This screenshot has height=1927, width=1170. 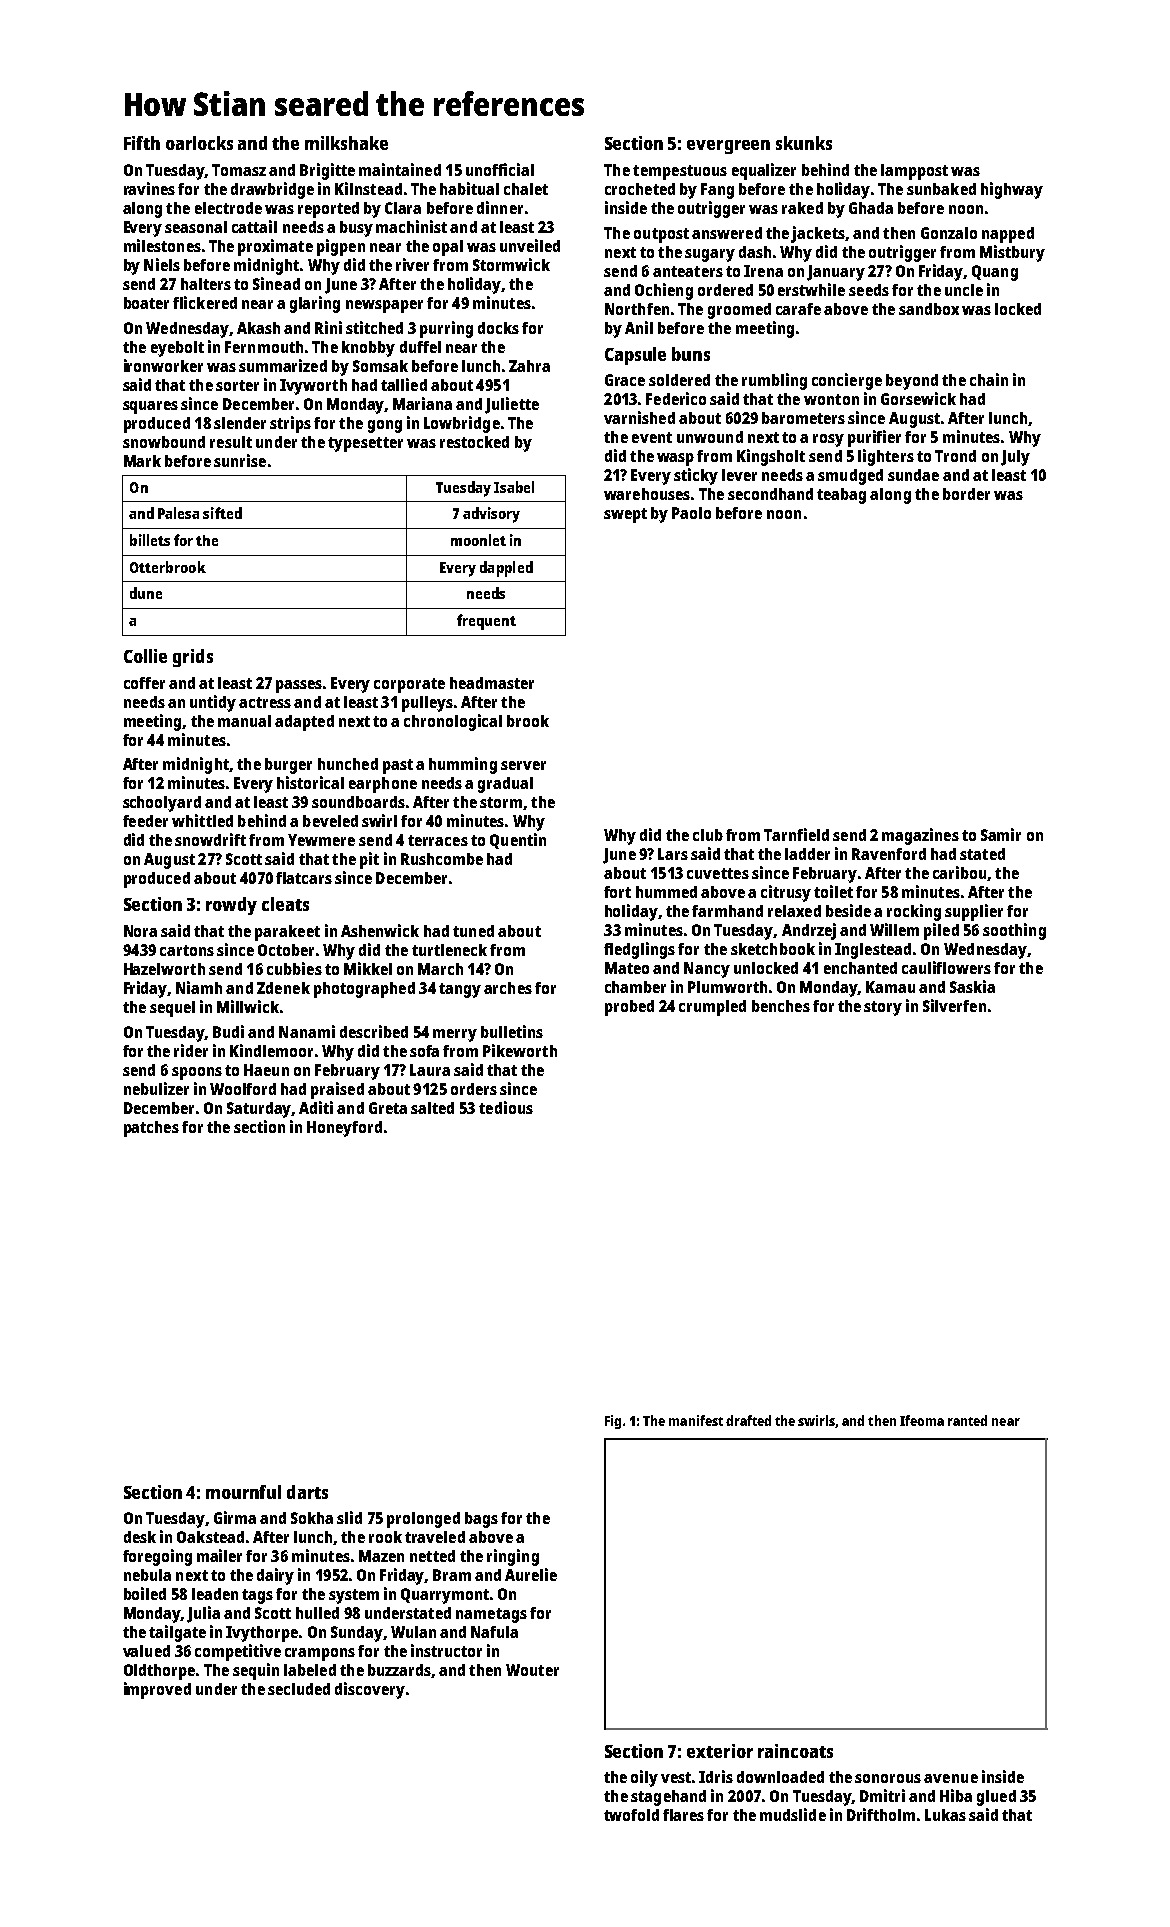 What do you see at coordinates (629, 1008) in the screenshot?
I see `probed` at bounding box center [629, 1008].
